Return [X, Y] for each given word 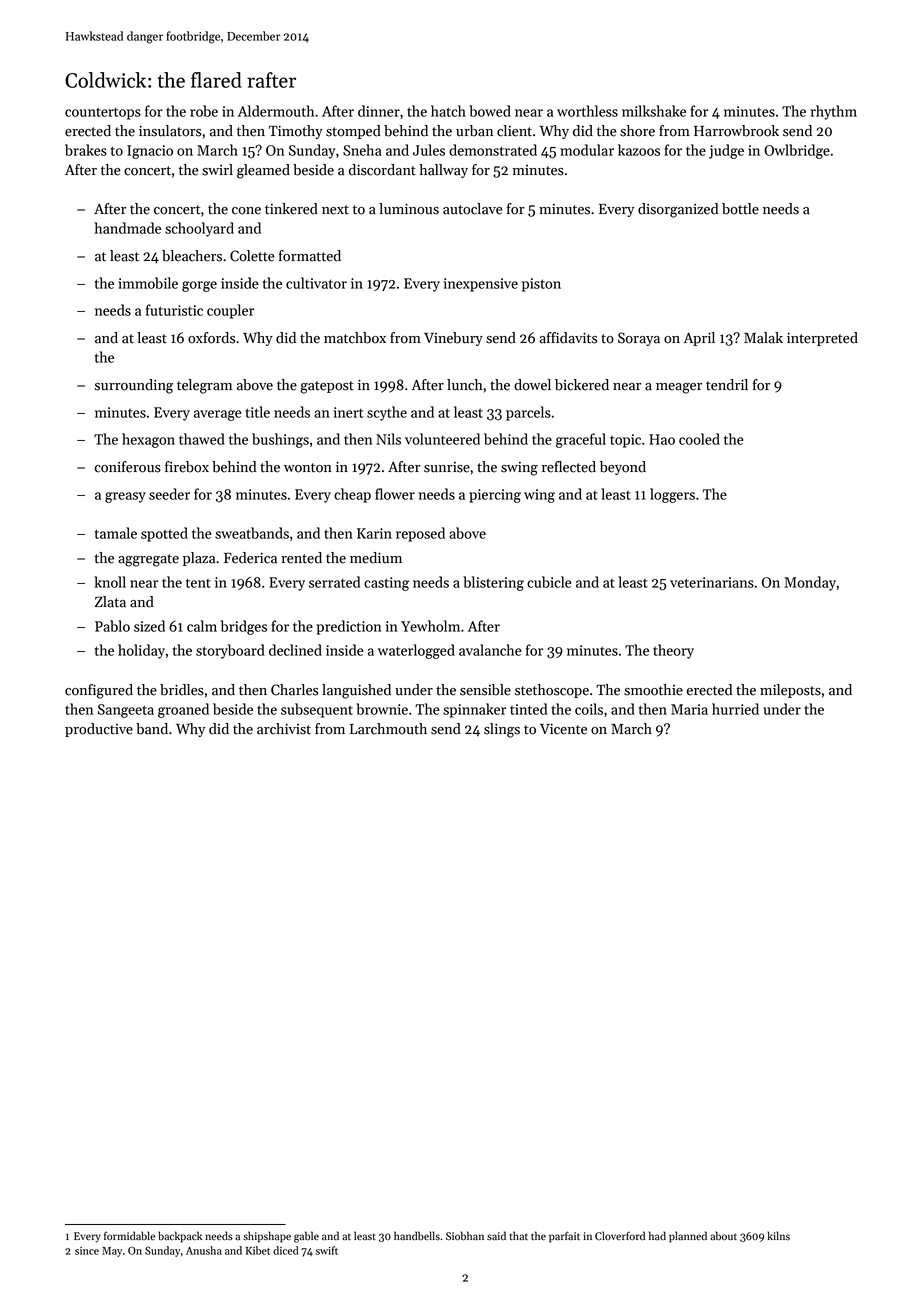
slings [502, 730]
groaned [183, 710]
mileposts [790, 691]
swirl [217, 170]
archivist [284, 729]
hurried [735, 709]
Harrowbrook [736, 131]
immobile [148, 283]
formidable [129, 1236]
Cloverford [620, 1236]
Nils [388, 439]
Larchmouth [388, 729]
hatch [448, 111]
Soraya [639, 339]
